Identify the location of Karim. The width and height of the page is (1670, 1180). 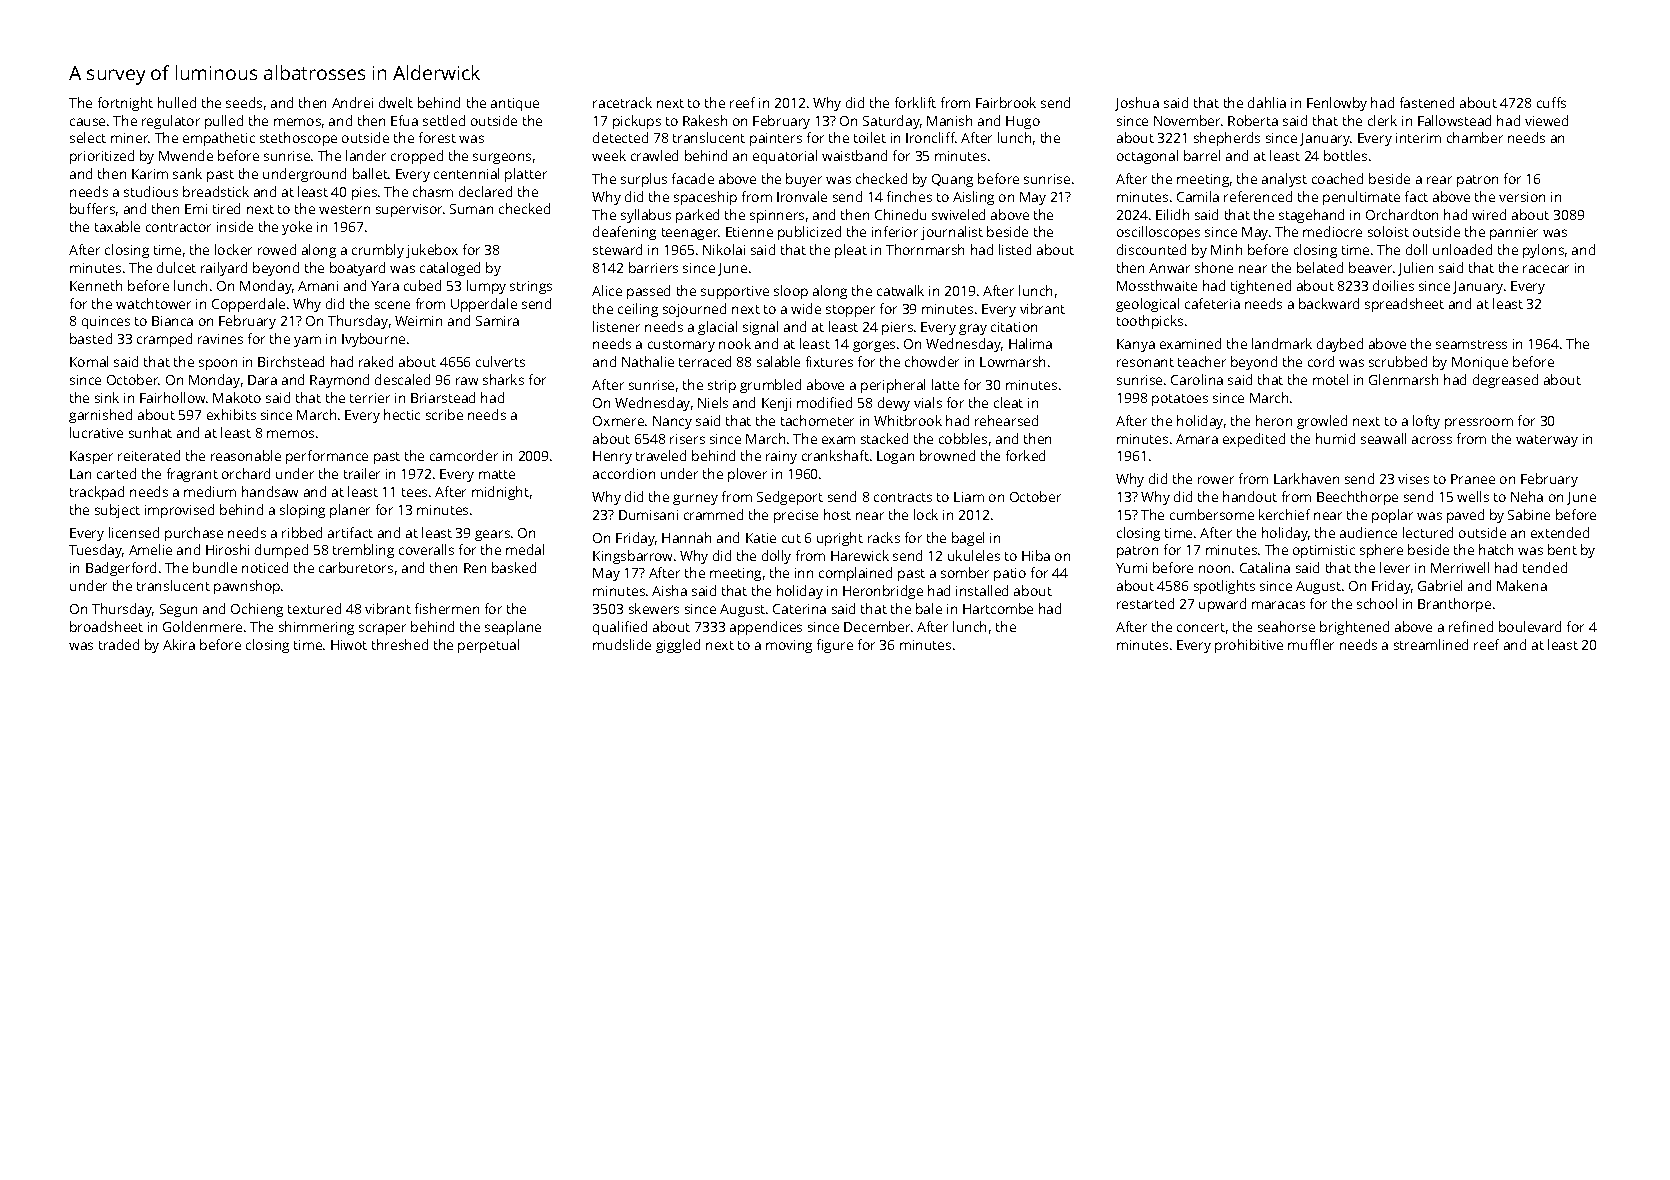
(150, 174).
